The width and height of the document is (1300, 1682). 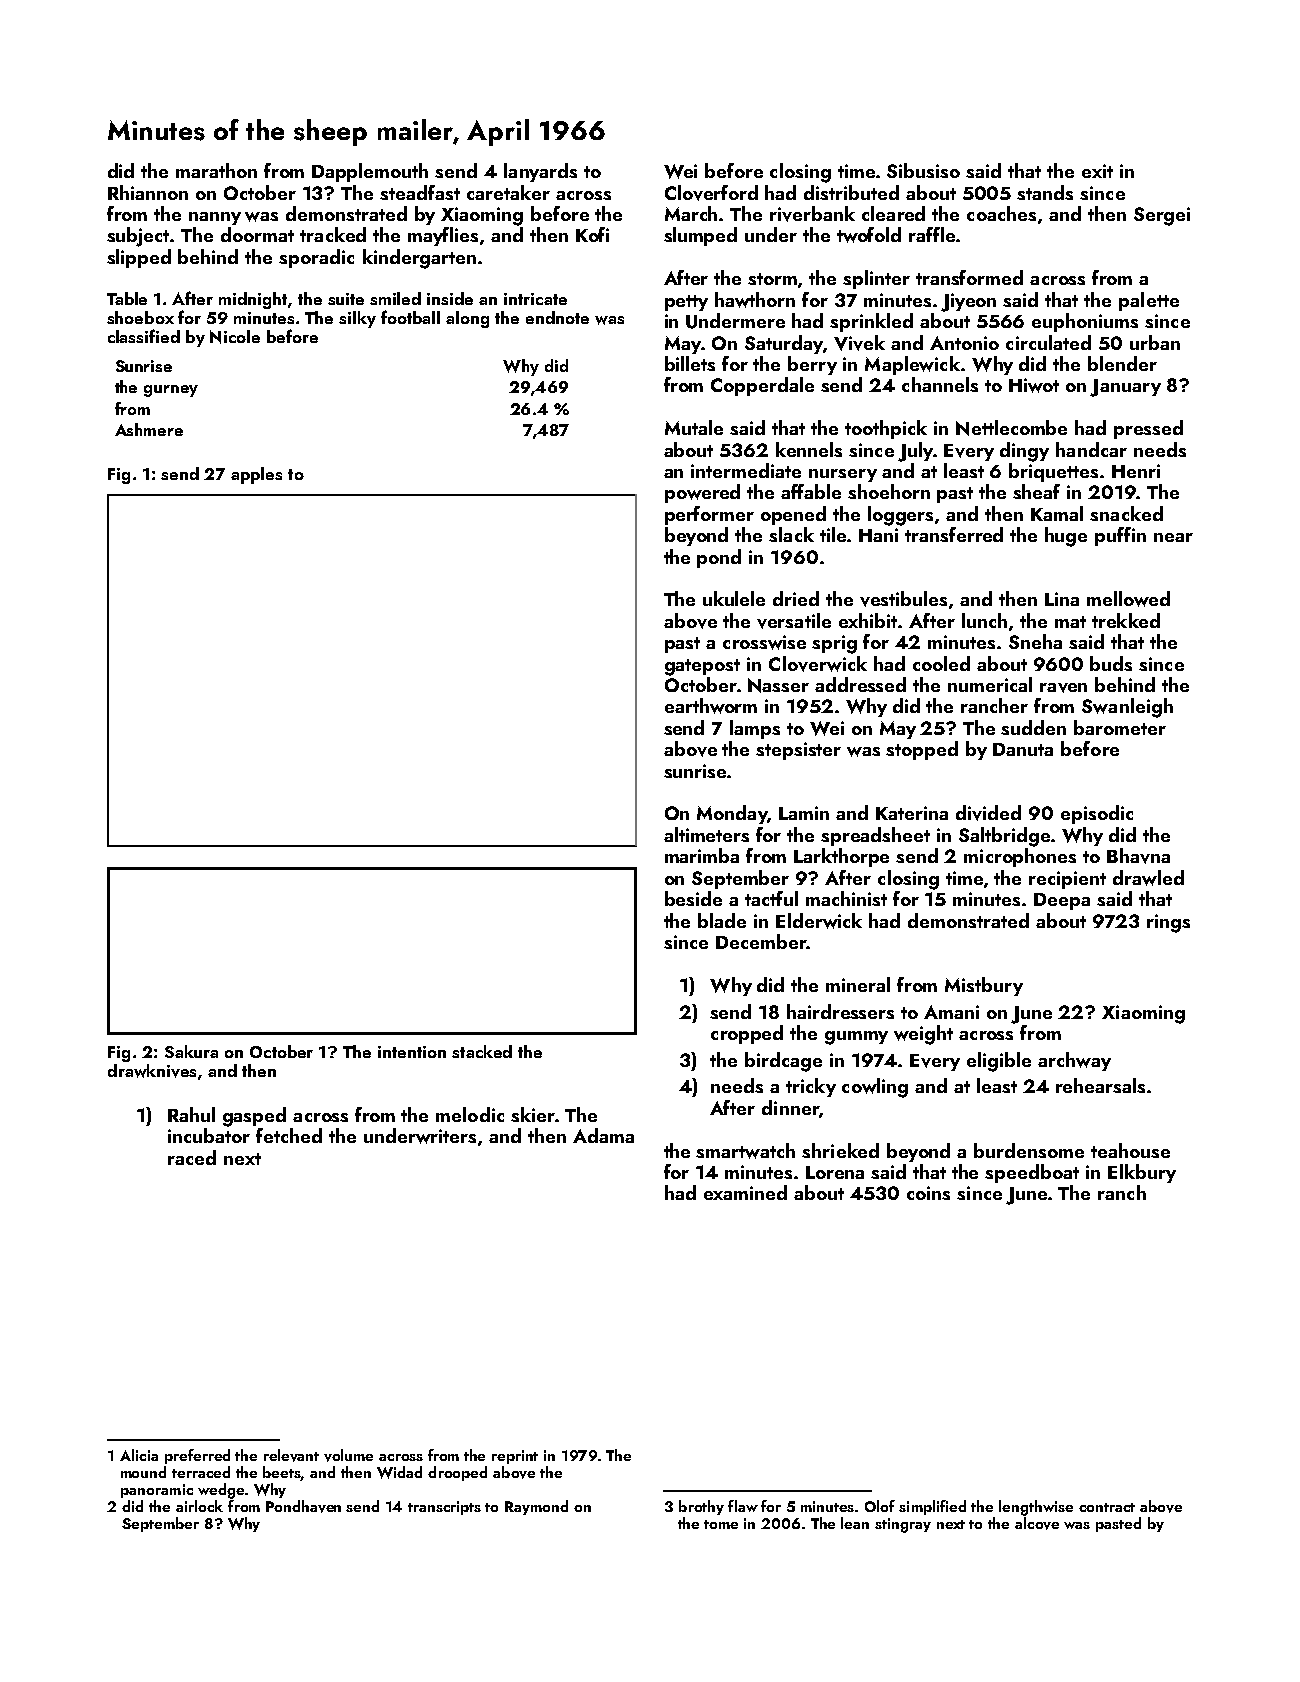 What do you see at coordinates (515, 1457) in the document?
I see `reprint` at bounding box center [515, 1457].
